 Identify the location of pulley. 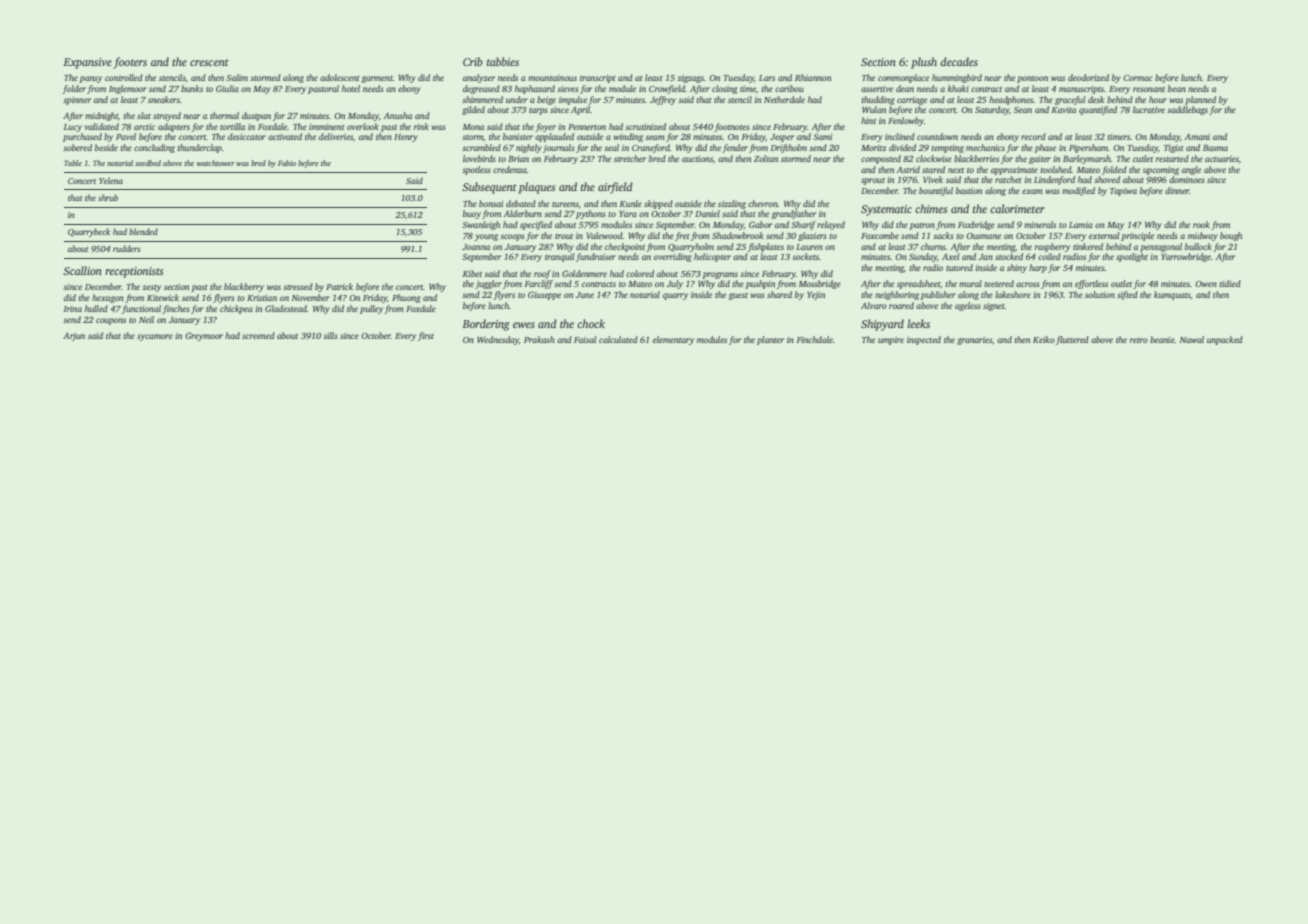
(371, 309).
